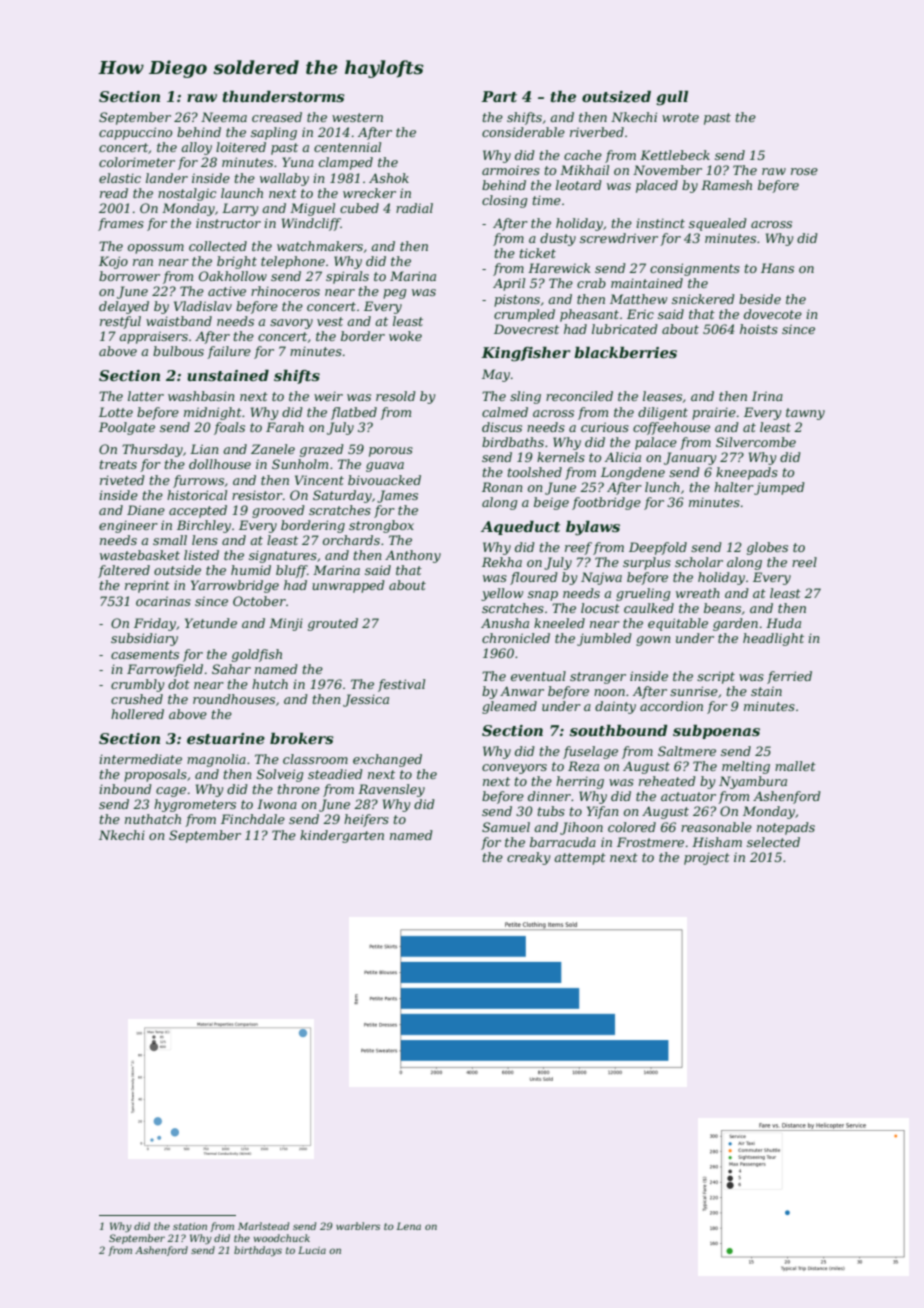  I want to click on selected, so click(773, 842).
